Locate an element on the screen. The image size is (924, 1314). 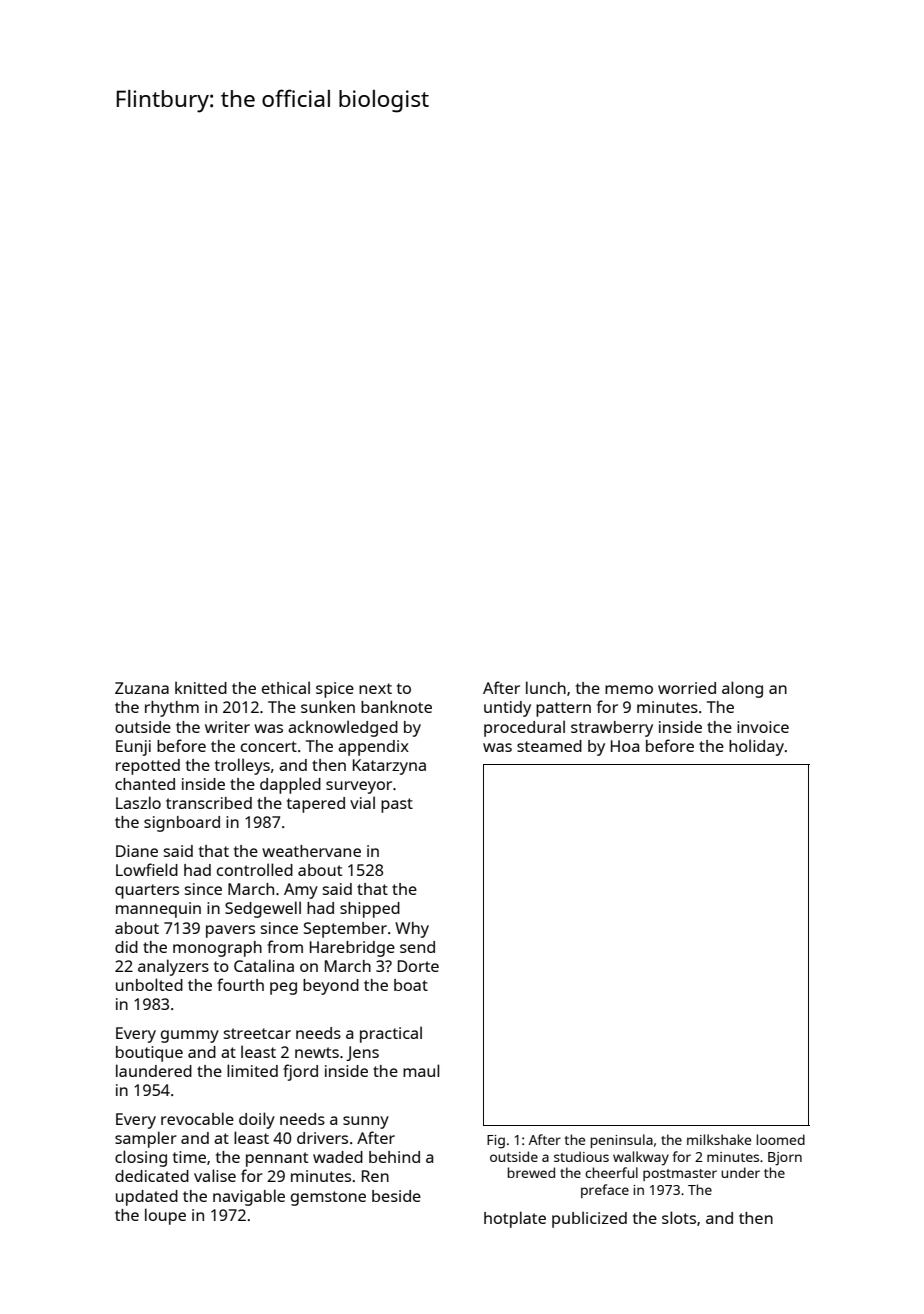
worried is located at coordinates (687, 688).
